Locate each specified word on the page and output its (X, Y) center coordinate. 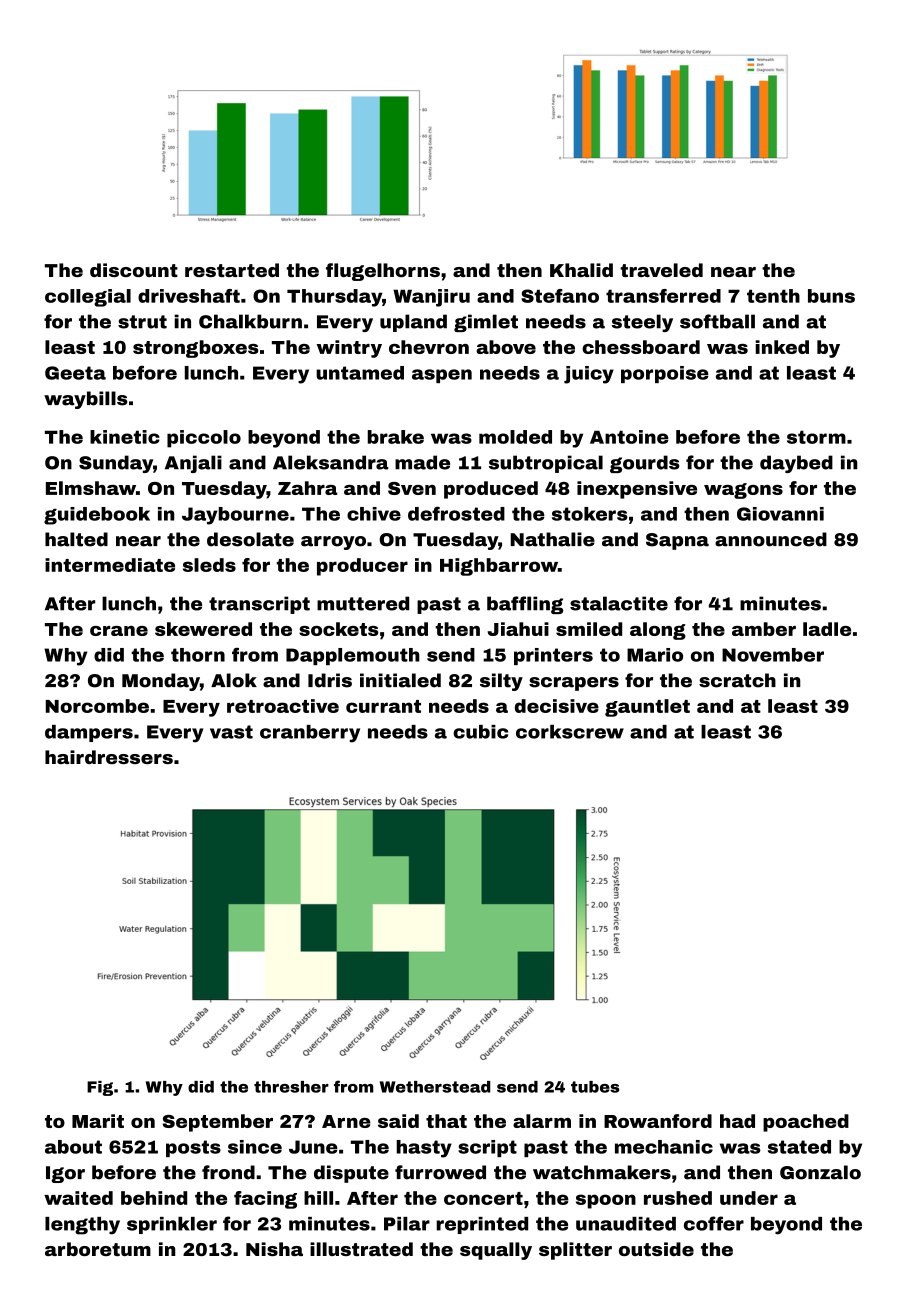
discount (134, 270)
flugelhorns (383, 272)
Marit (98, 1121)
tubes (595, 1087)
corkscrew (570, 732)
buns (831, 296)
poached (806, 1123)
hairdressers (109, 757)
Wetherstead (435, 1087)
